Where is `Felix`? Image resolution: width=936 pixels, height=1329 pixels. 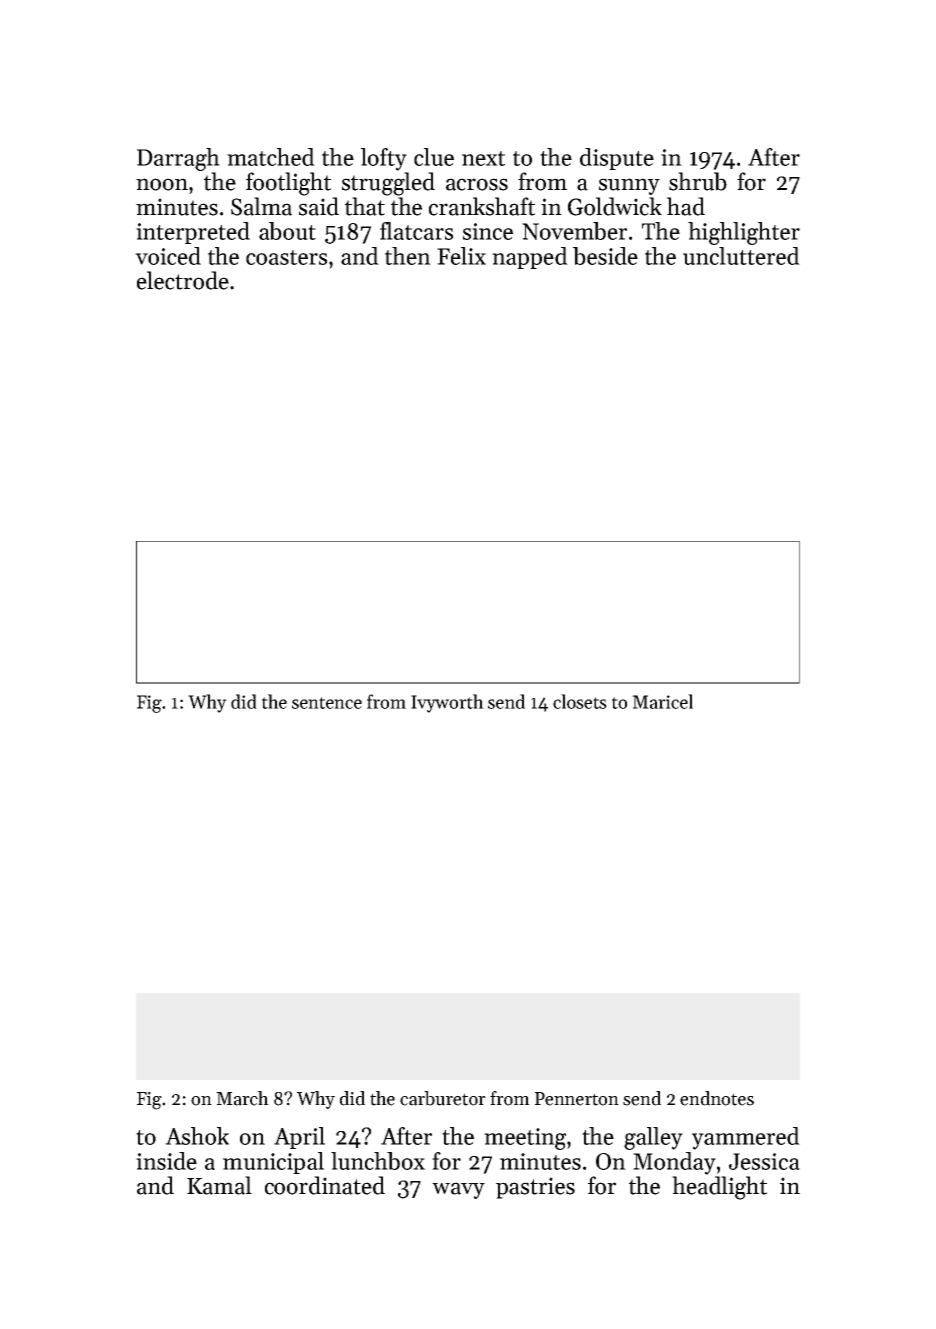 Felix is located at coordinates (461, 256).
